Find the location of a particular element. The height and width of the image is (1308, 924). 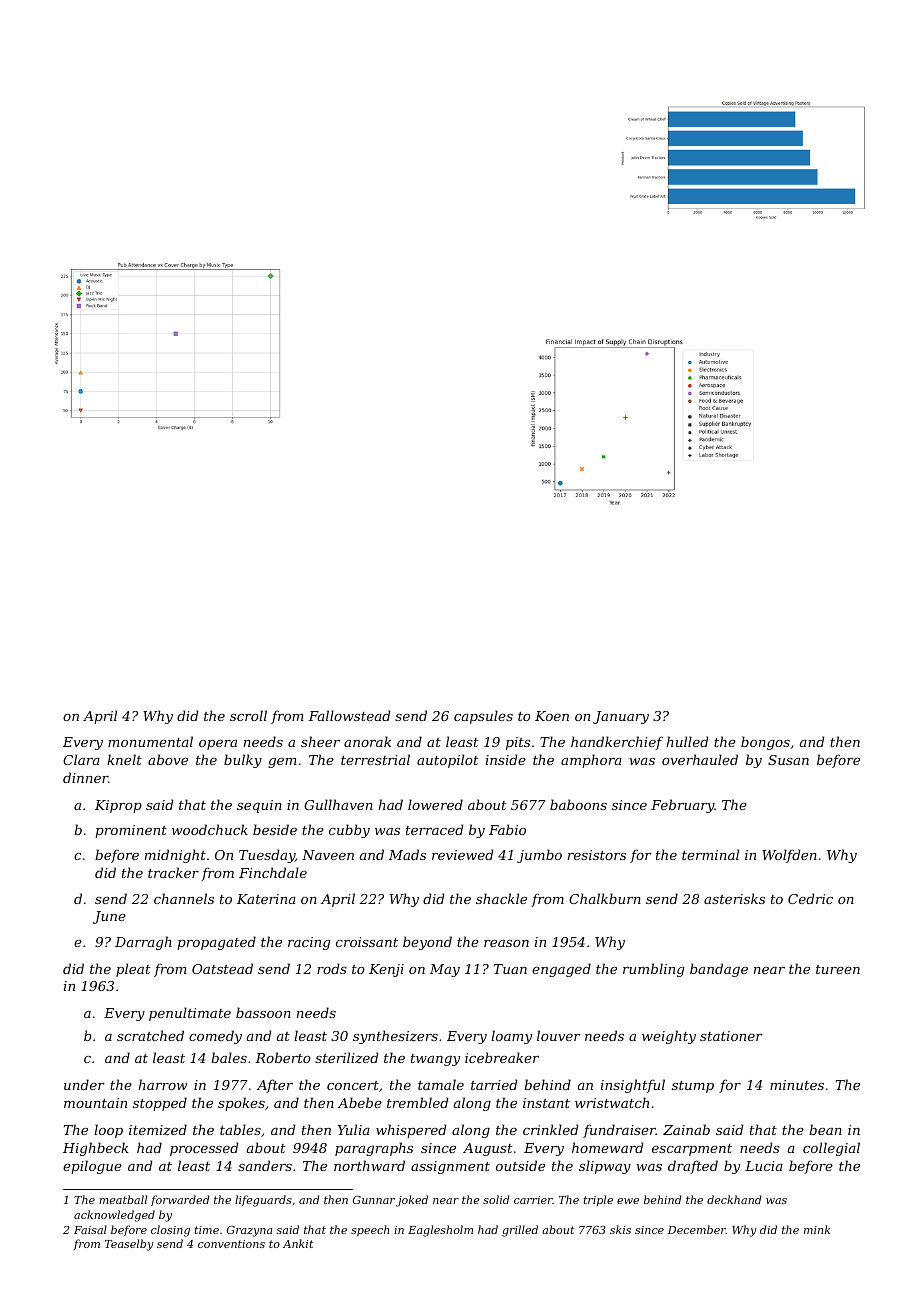

rumbling is located at coordinates (653, 970).
